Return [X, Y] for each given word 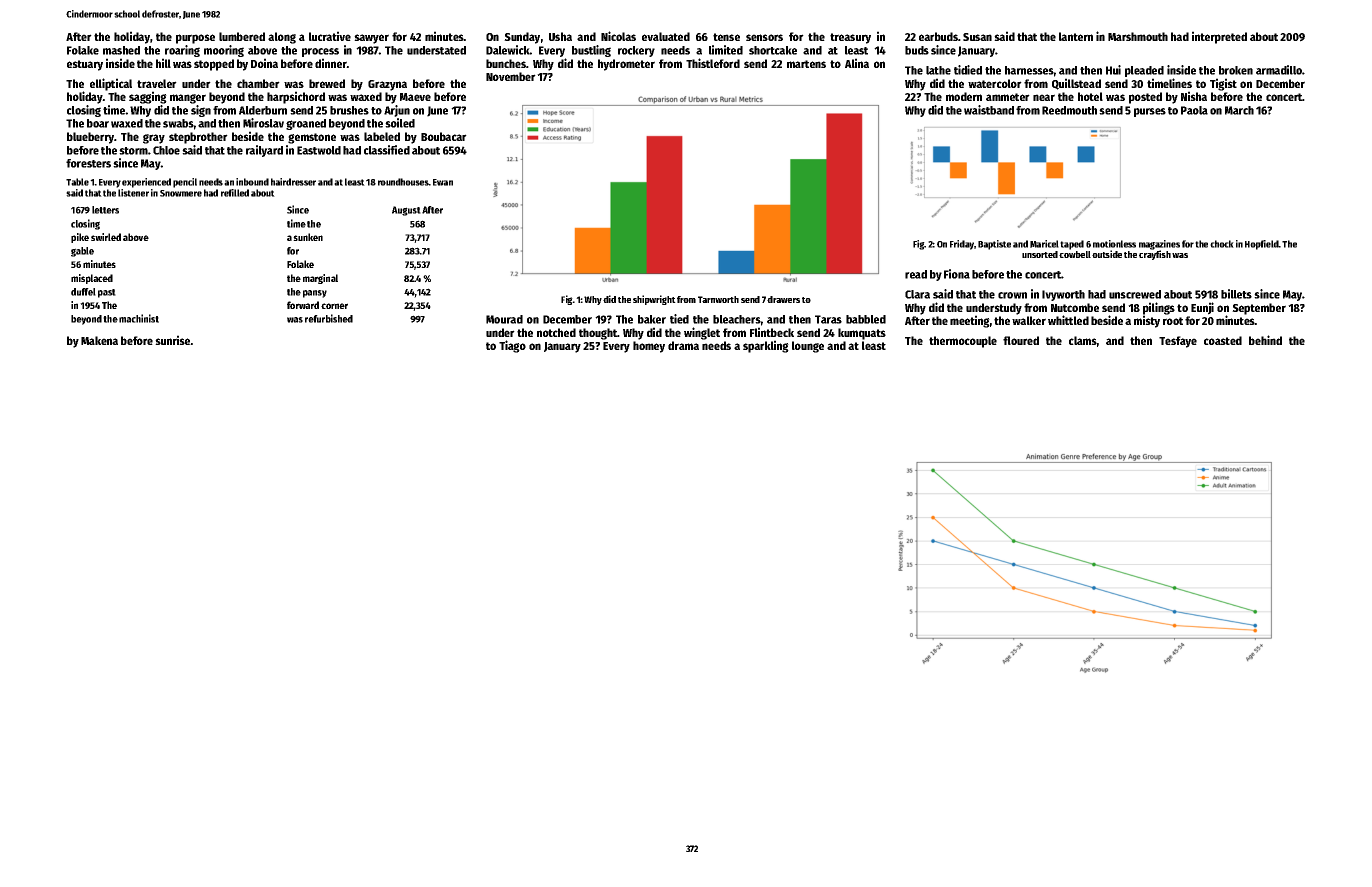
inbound [252, 182]
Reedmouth [1069, 110]
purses [1150, 112]
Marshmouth [1138, 36]
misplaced [92, 279]
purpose [195, 39]
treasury [850, 38]
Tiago [512, 346]
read [916, 274]
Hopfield [1262, 245]
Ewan [443, 182]
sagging [148, 97]
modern [964, 96]
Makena [99, 340]
